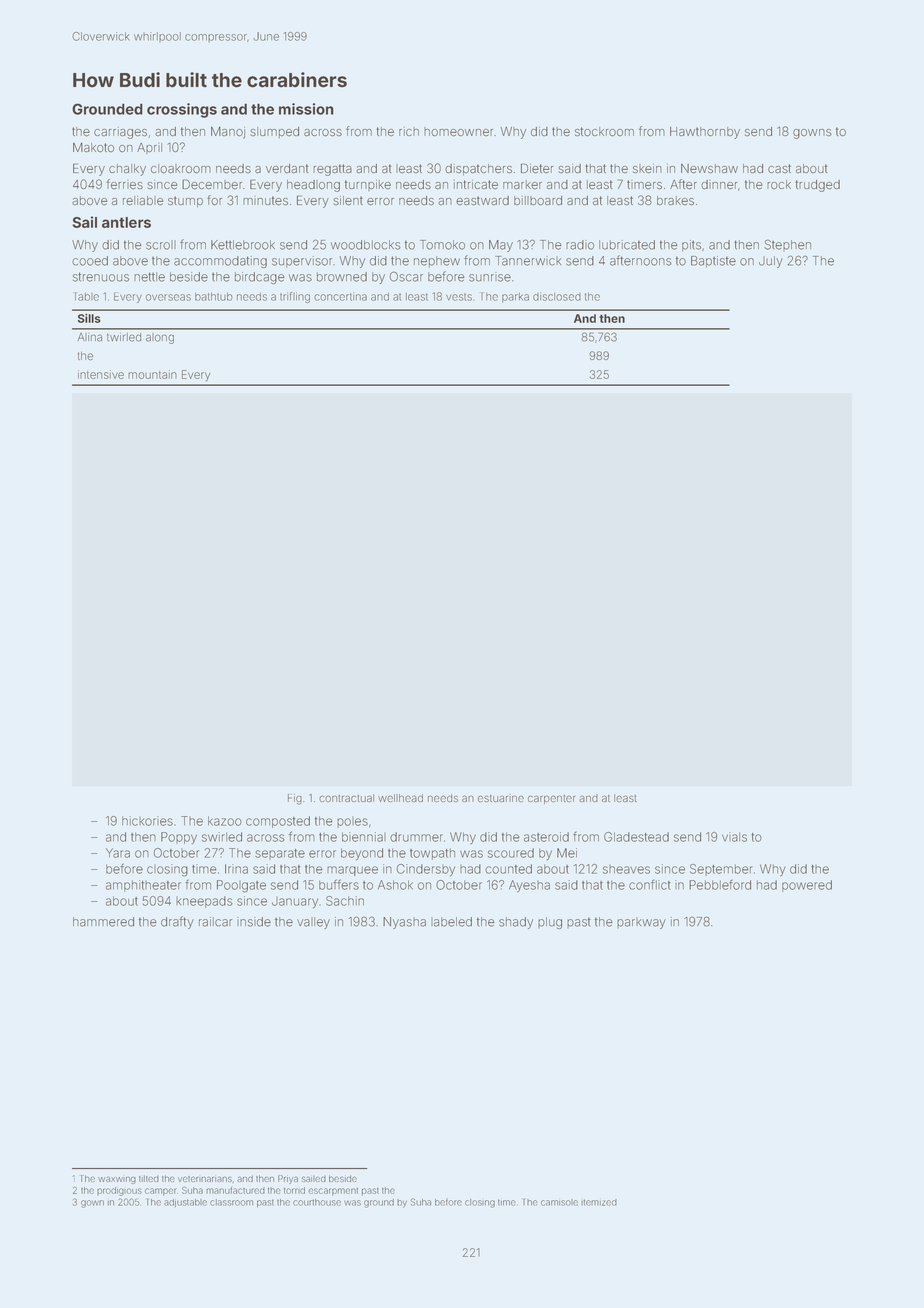 The height and width of the document is (1308, 924). What do you see at coordinates (288, 1179) in the document?
I see `Priya` at bounding box center [288, 1179].
